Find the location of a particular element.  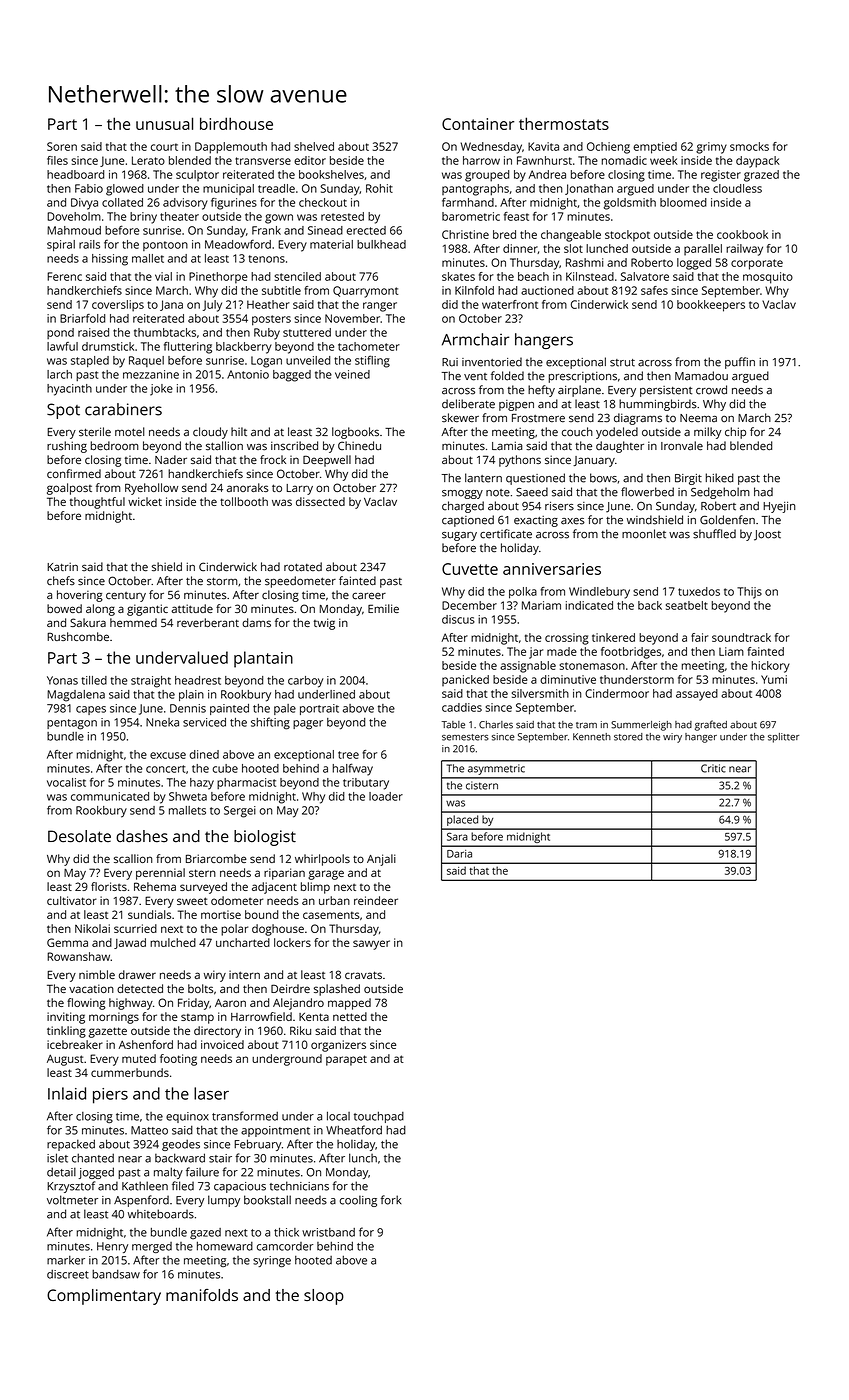

tram is located at coordinates (586, 725).
